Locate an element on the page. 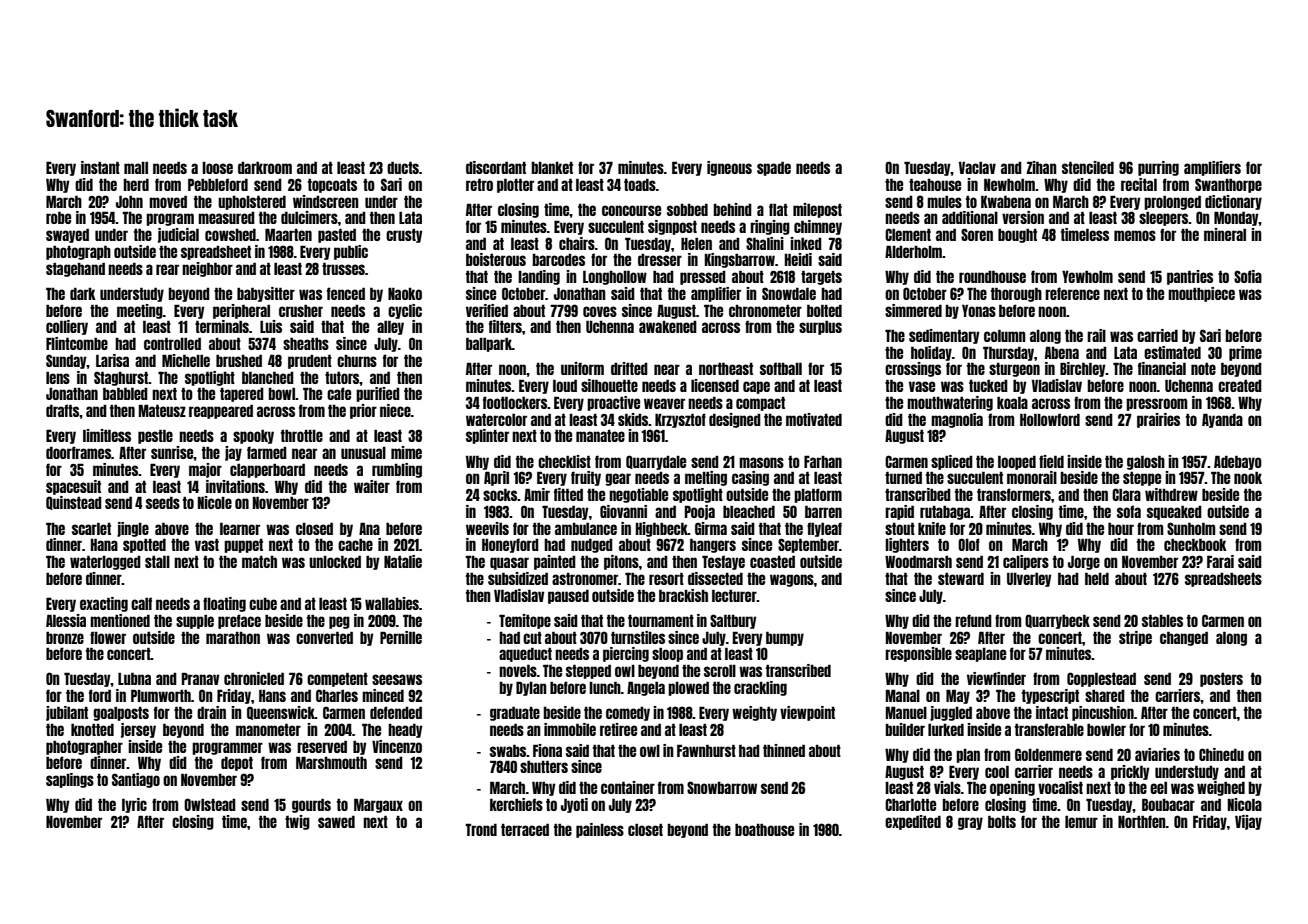 This image has height=924, width=1308. Chinedu is located at coordinates (1221, 754).
